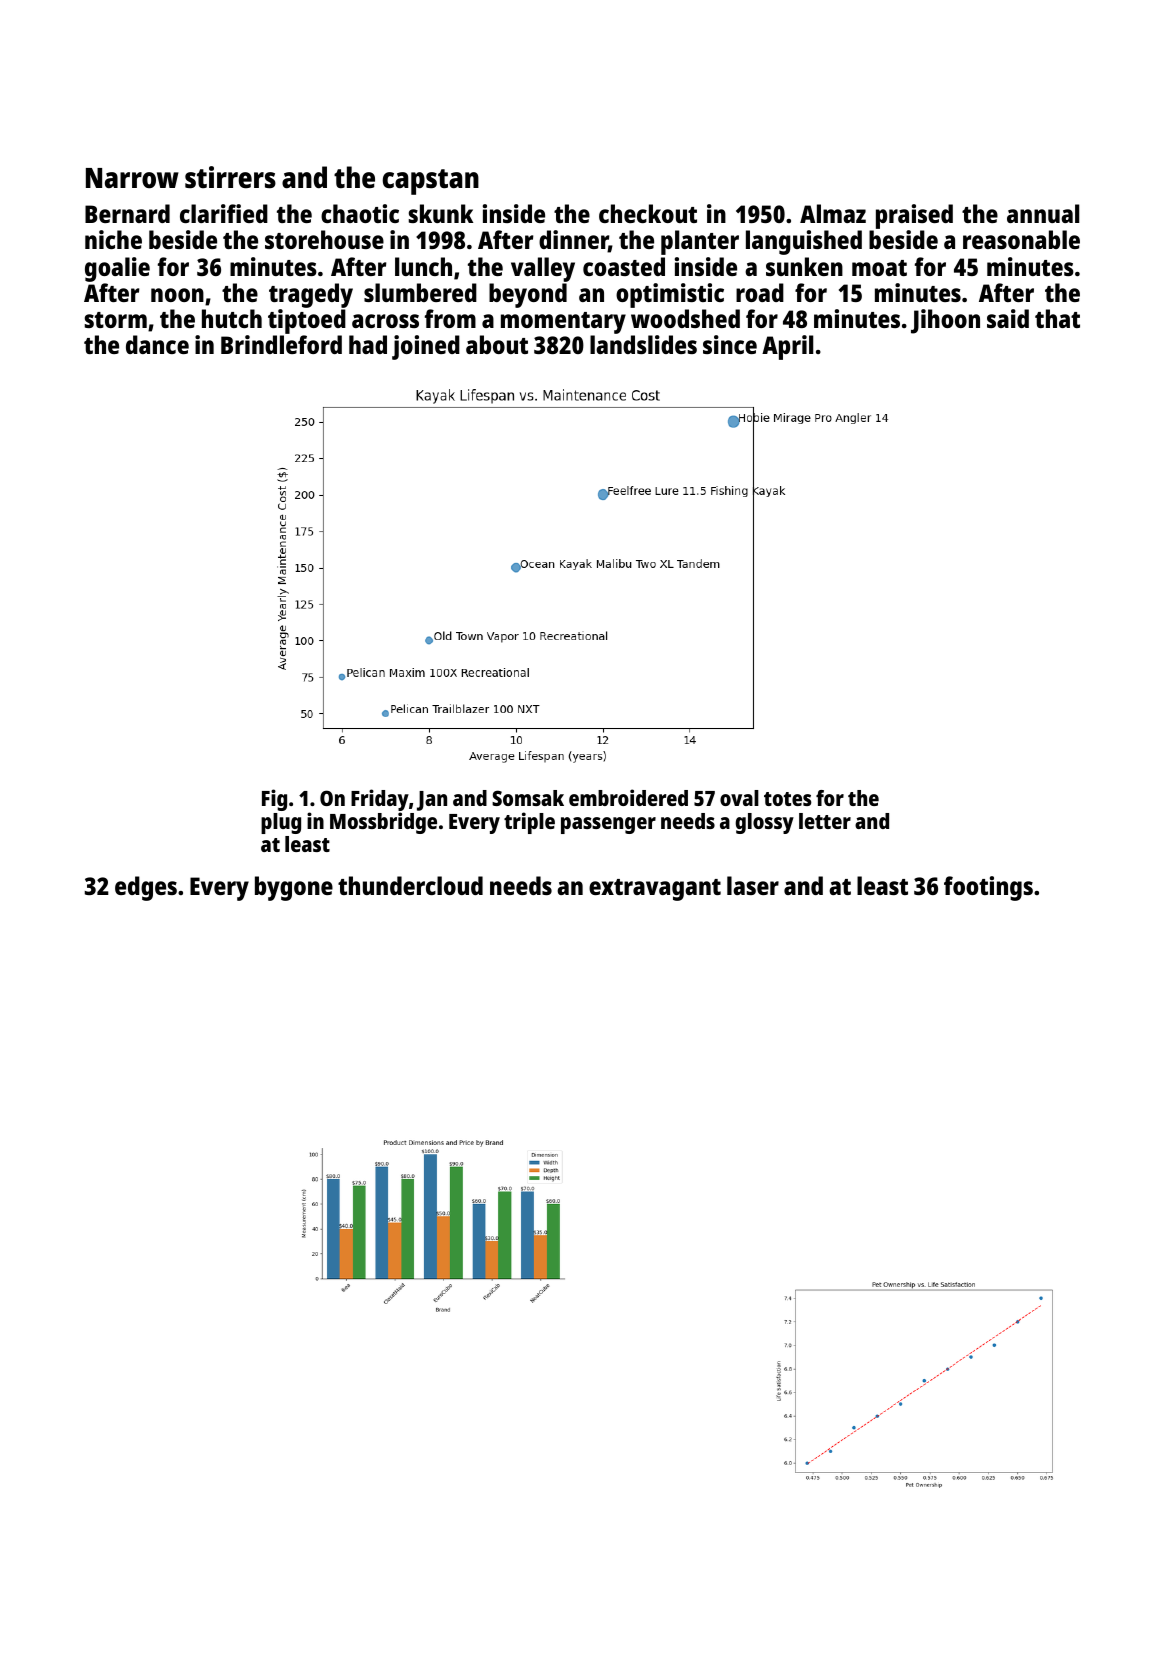 This screenshot has width=1165, height=1654. I want to click on Narrow, so click(132, 178).
